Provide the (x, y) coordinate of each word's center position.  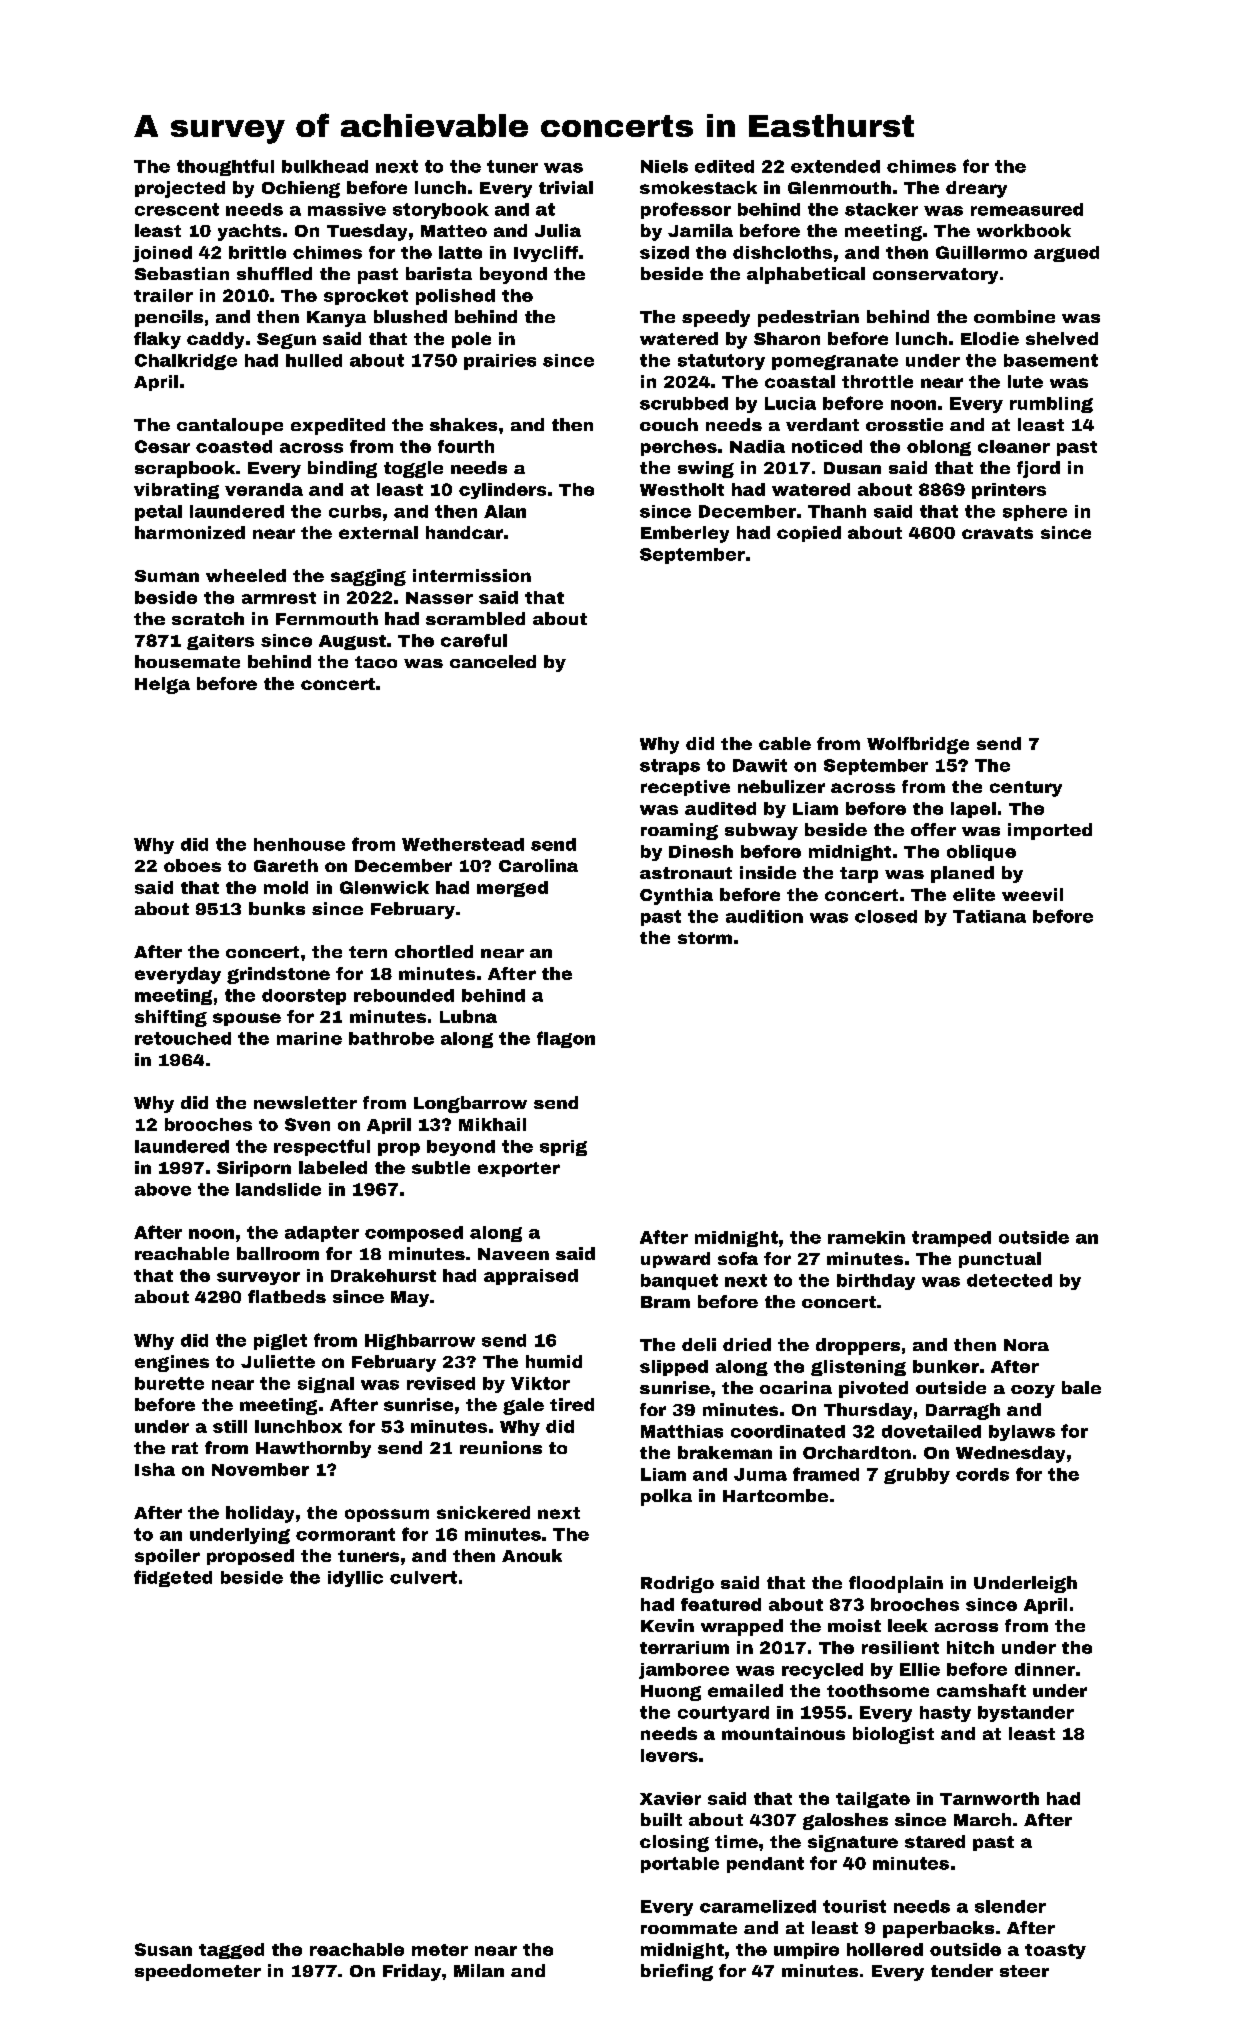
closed (886, 916)
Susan (163, 1949)
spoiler (167, 1557)
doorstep (304, 997)
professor (686, 210)
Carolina (538, 865)
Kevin (667, 1625)
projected (180, 189)
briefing (677, 1972)
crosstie (904, 424)
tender (962, 1970)
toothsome (878, 1690)
